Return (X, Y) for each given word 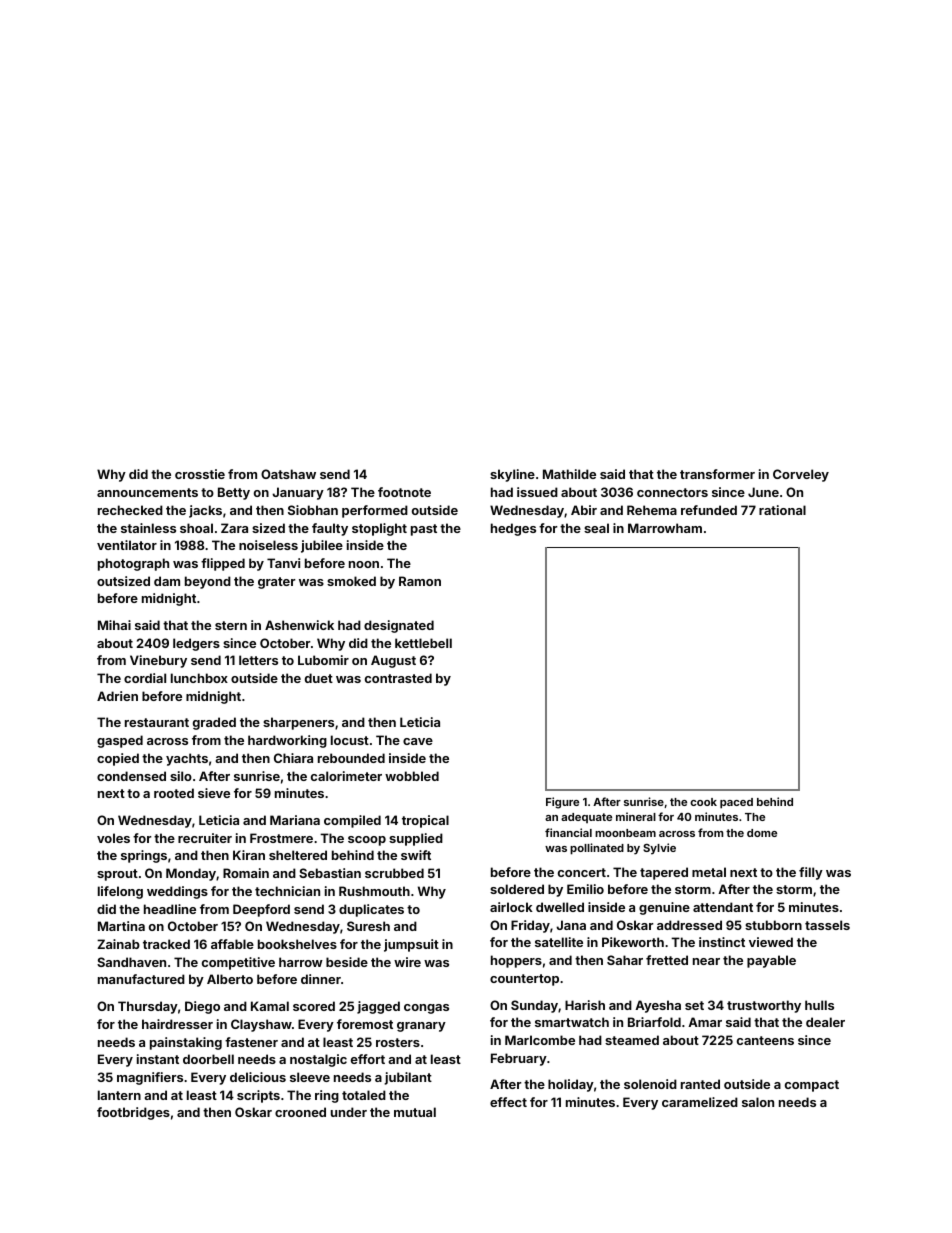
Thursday (148, 1007)
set (694, 1005)
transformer (717, 474)
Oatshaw (288, 474)
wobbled (412, 776)
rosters (398, 1042)
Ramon (420, 581)
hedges (513, 529)
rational (782, 510)
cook (703, 802)
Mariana (295, 820)
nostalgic (318, 1060)
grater (277, 583)
